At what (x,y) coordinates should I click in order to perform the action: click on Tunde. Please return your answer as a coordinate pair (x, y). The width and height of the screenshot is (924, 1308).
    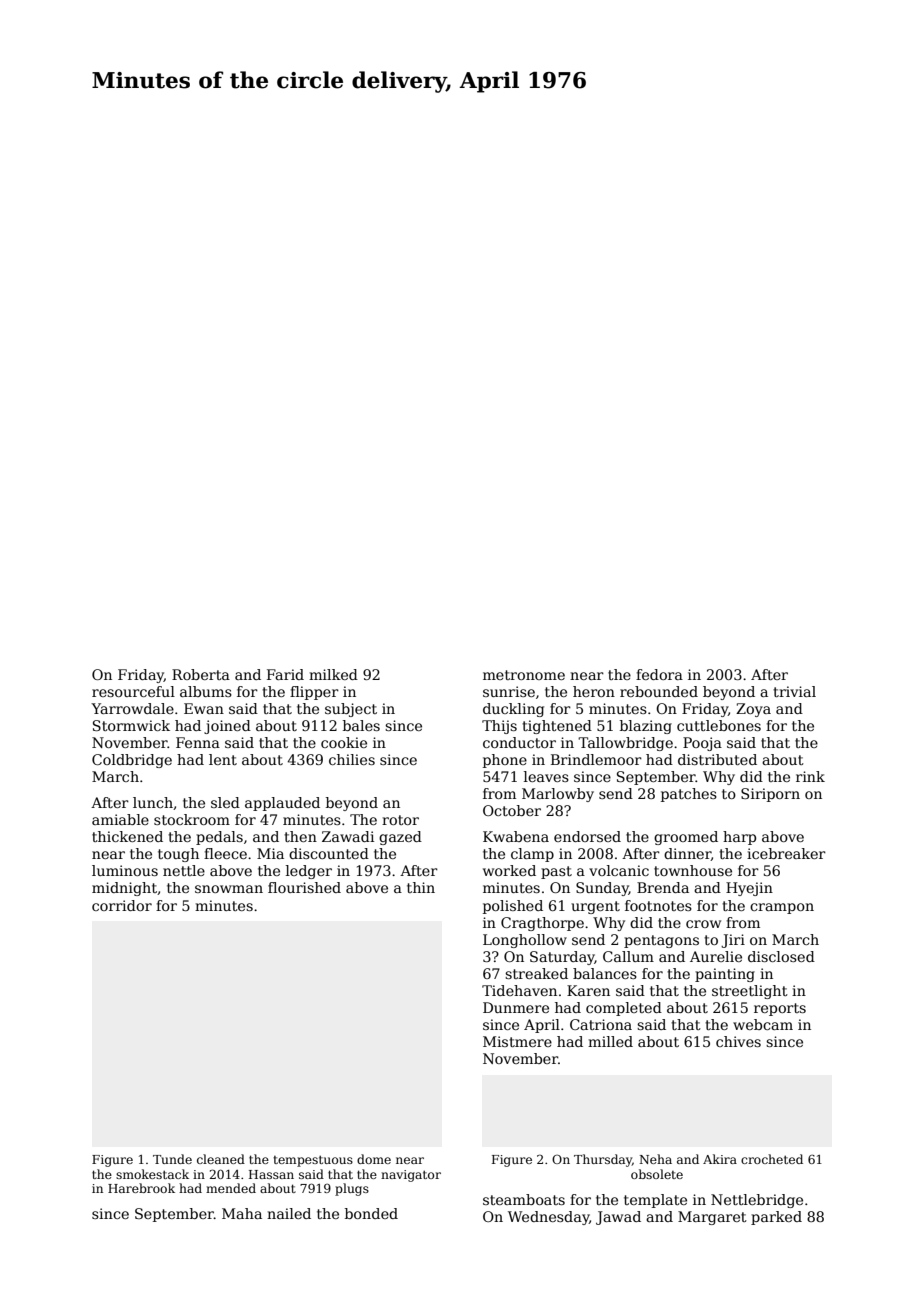
    Looking at the image, I should click on (172, 1159).
